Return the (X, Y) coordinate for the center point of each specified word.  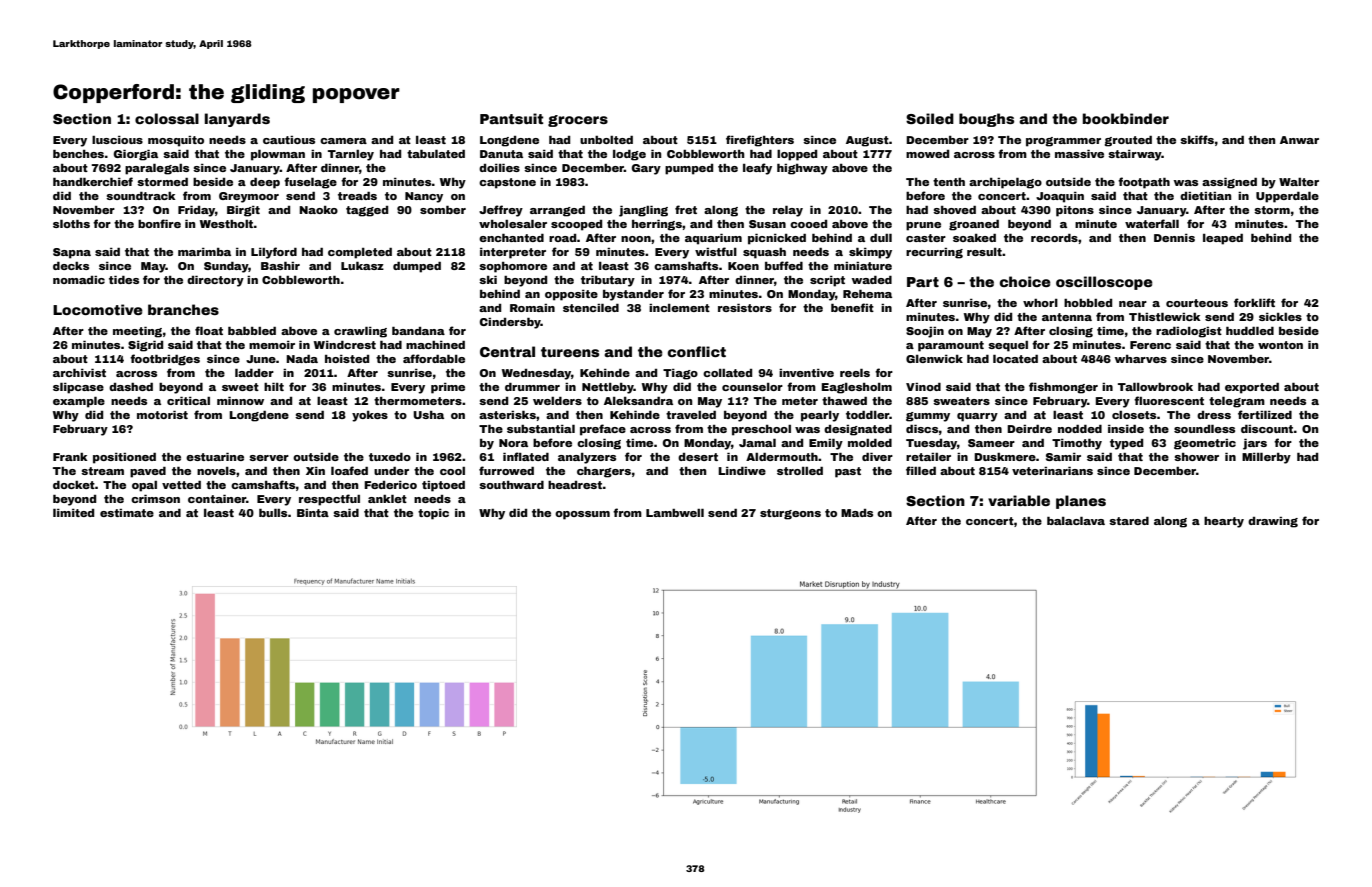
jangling (643, 211)
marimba (204, 252)
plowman (278, 155)
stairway (1135, 155)
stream (102, 471)
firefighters (760, 141)
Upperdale (1287, 197)
